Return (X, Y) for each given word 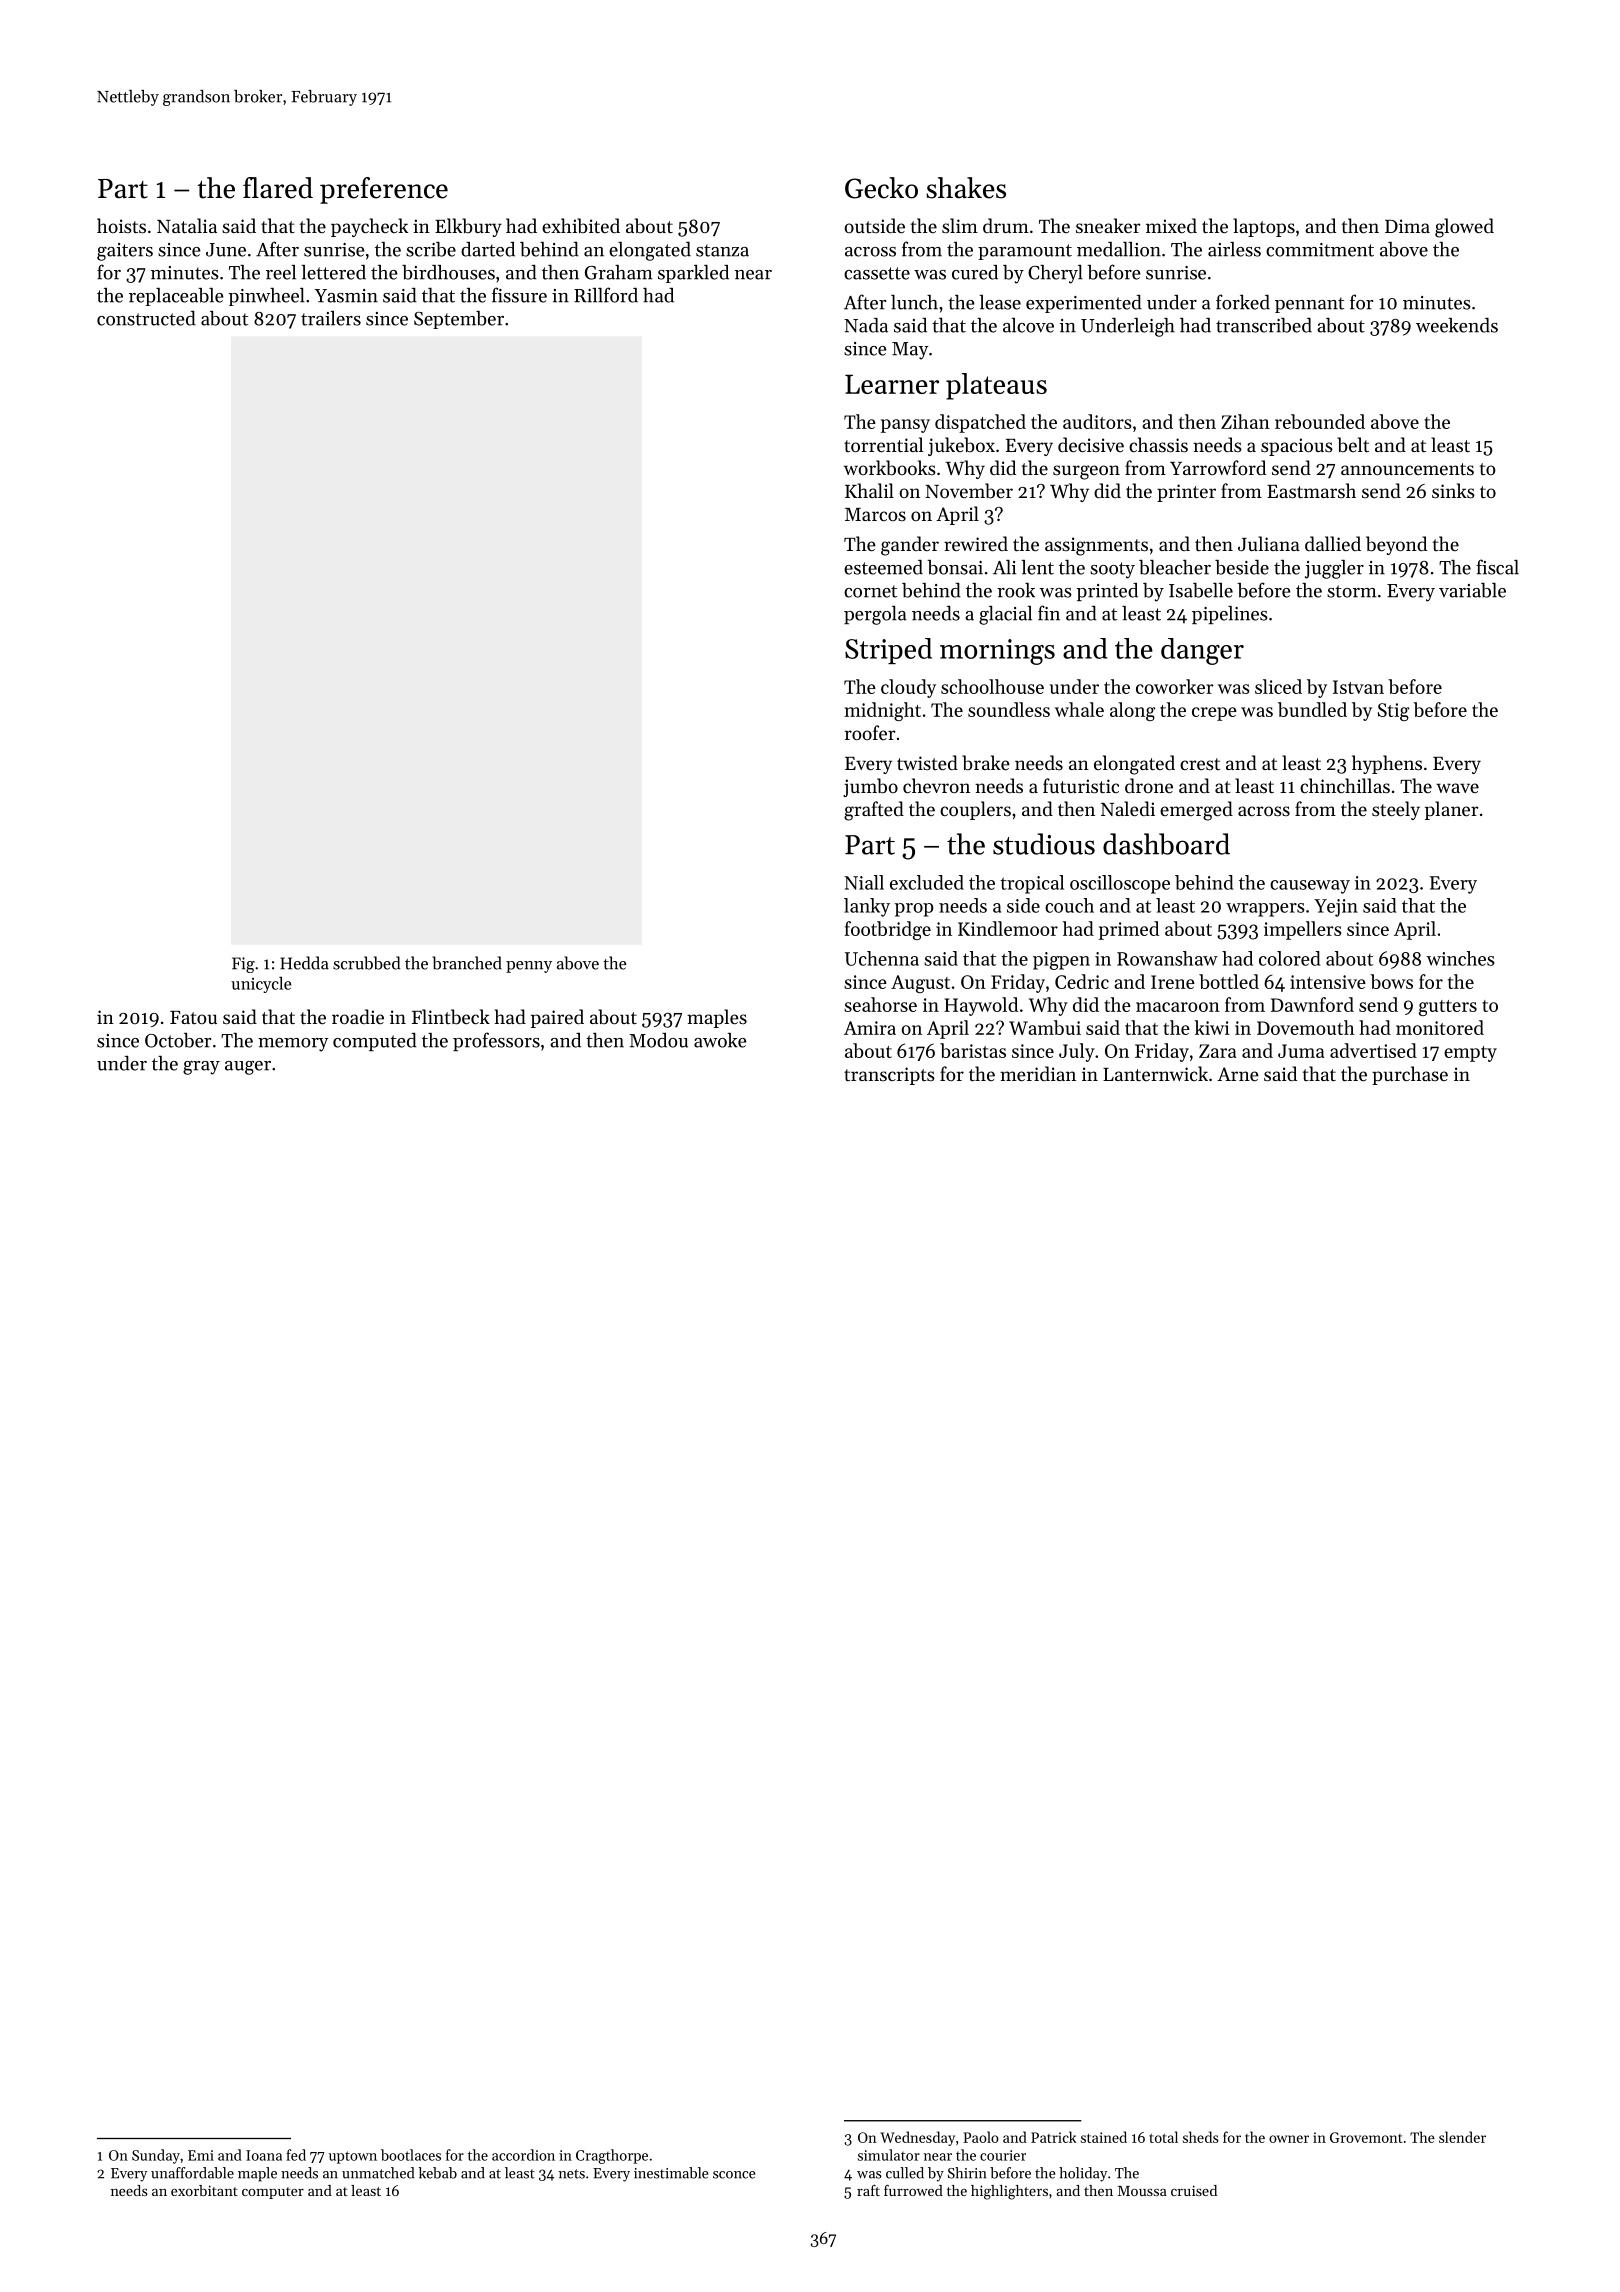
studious (1044, 844)
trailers (331, 318)
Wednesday (917, 2138)
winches (1460, 958)
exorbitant (204, 2190)
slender (1462, 2137)
